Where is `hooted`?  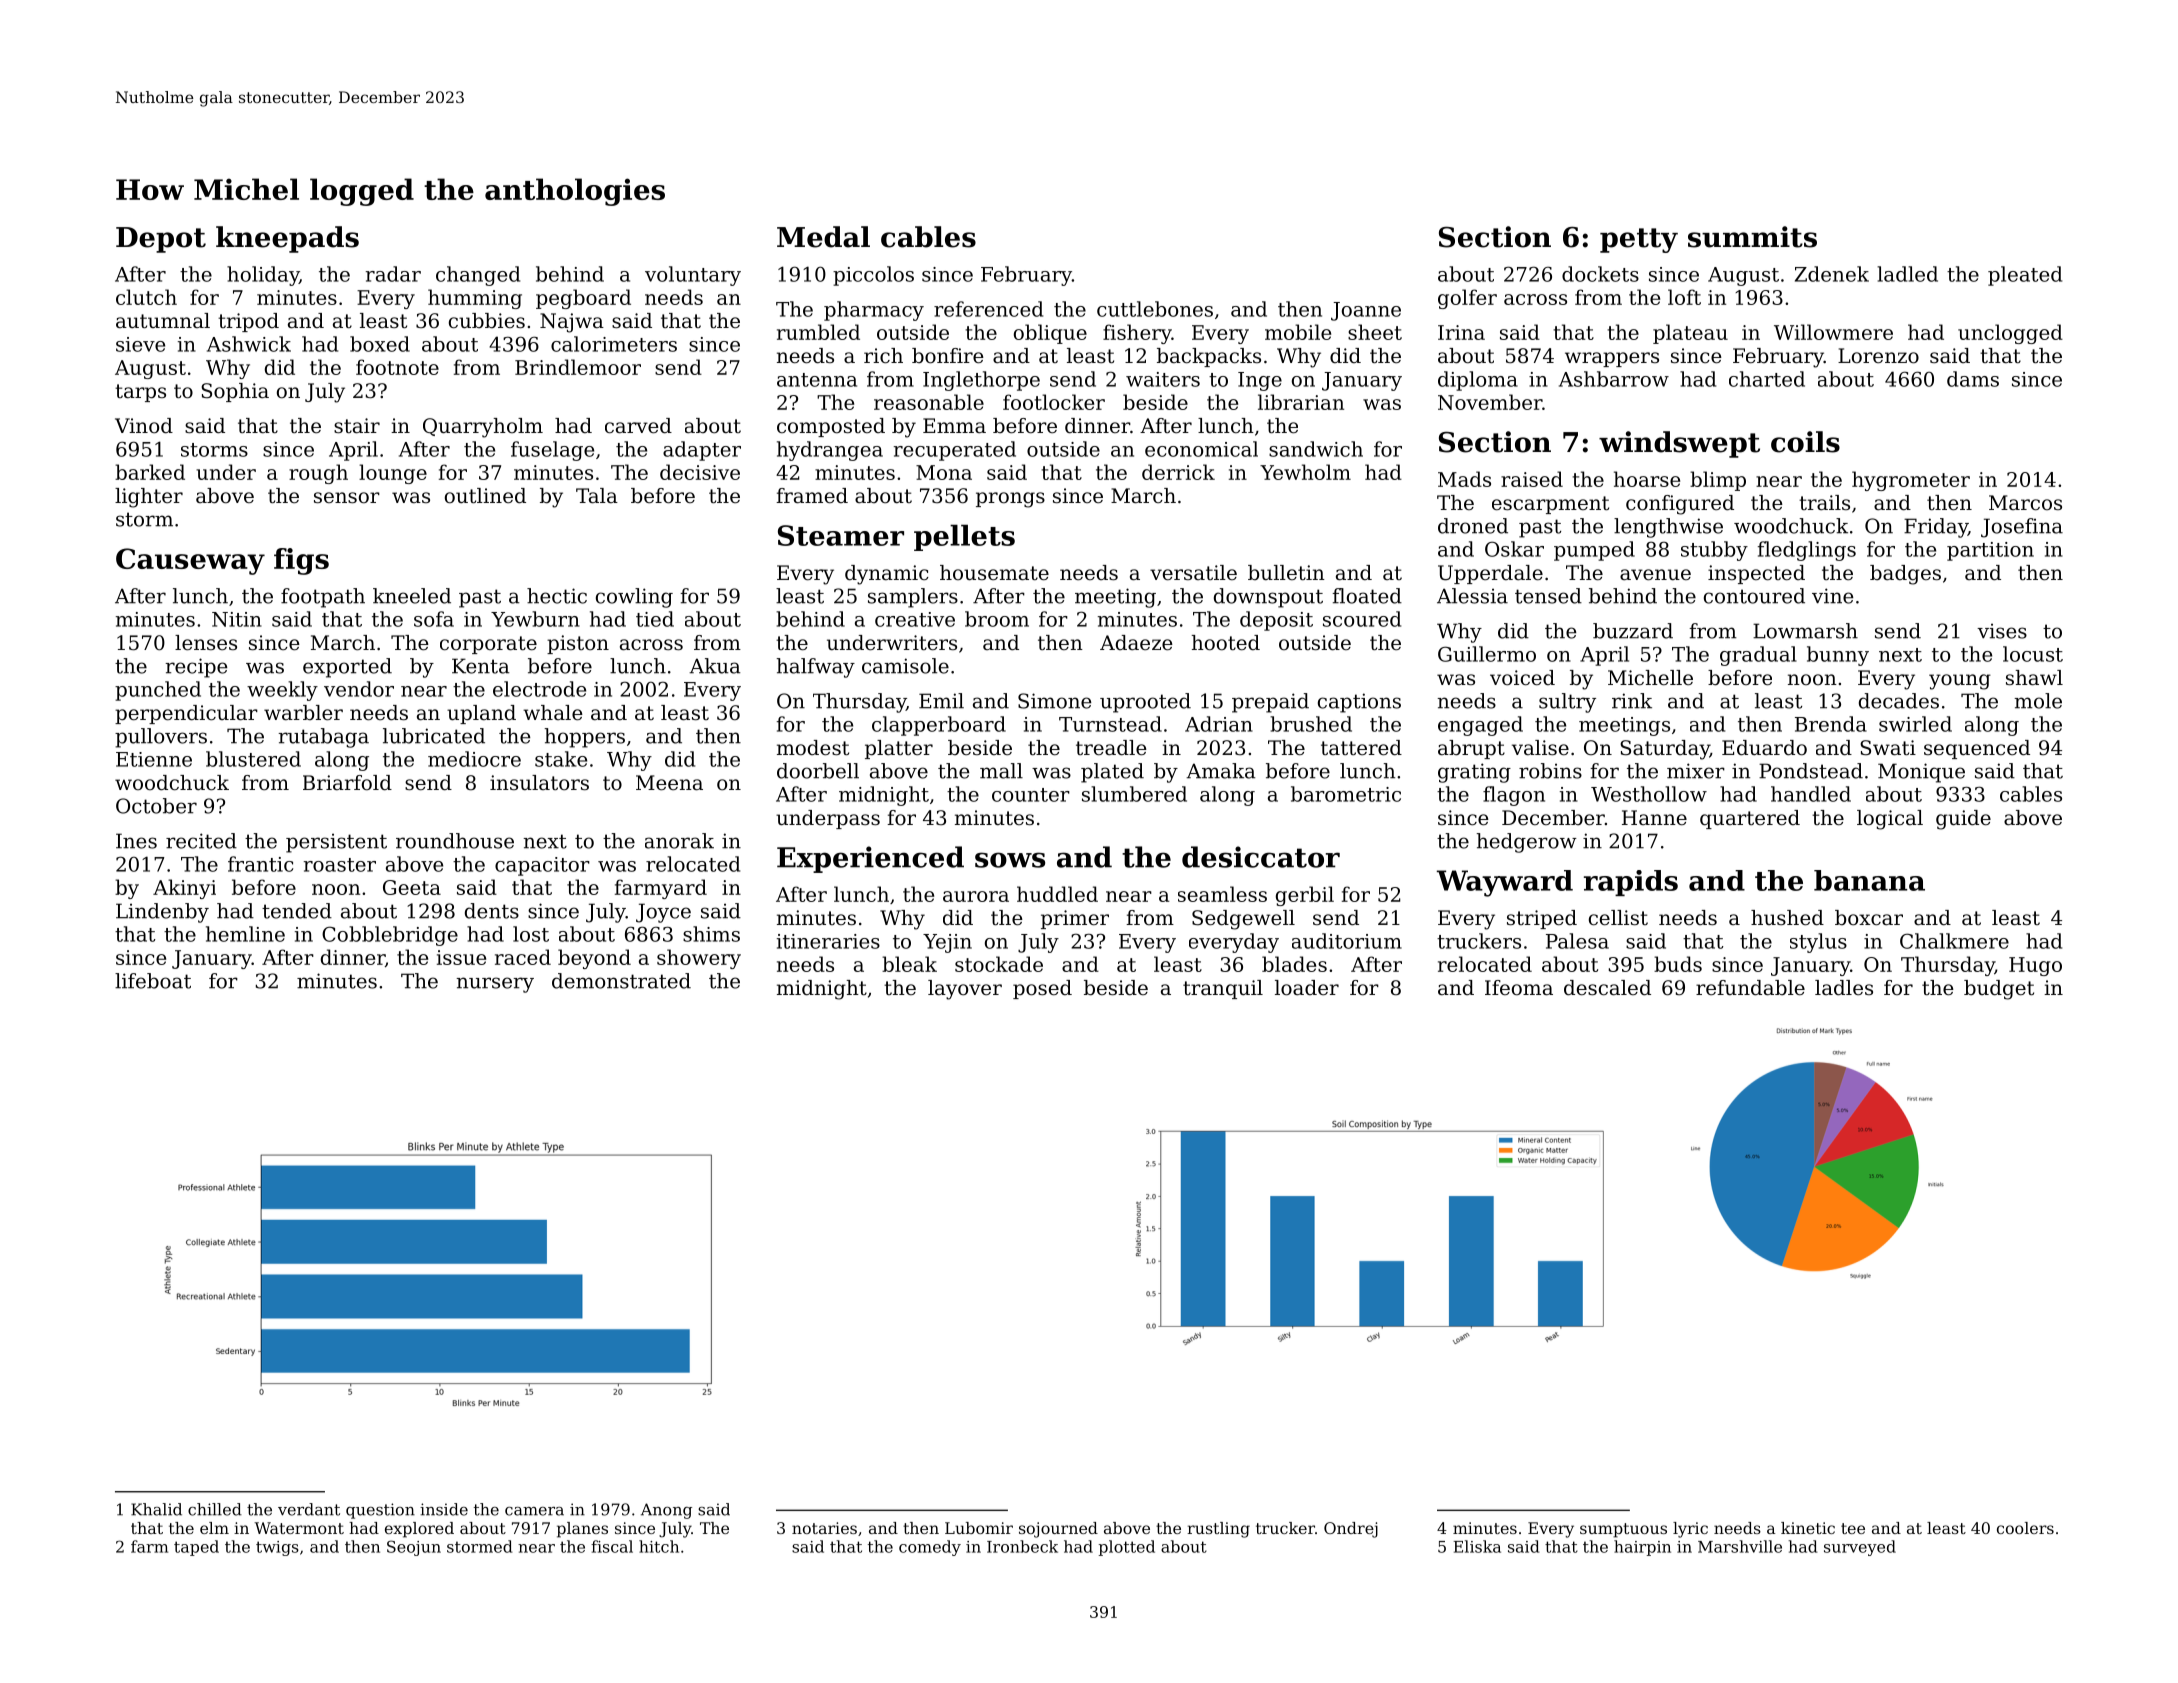 hooted is located at coordinates (1225, 643).
